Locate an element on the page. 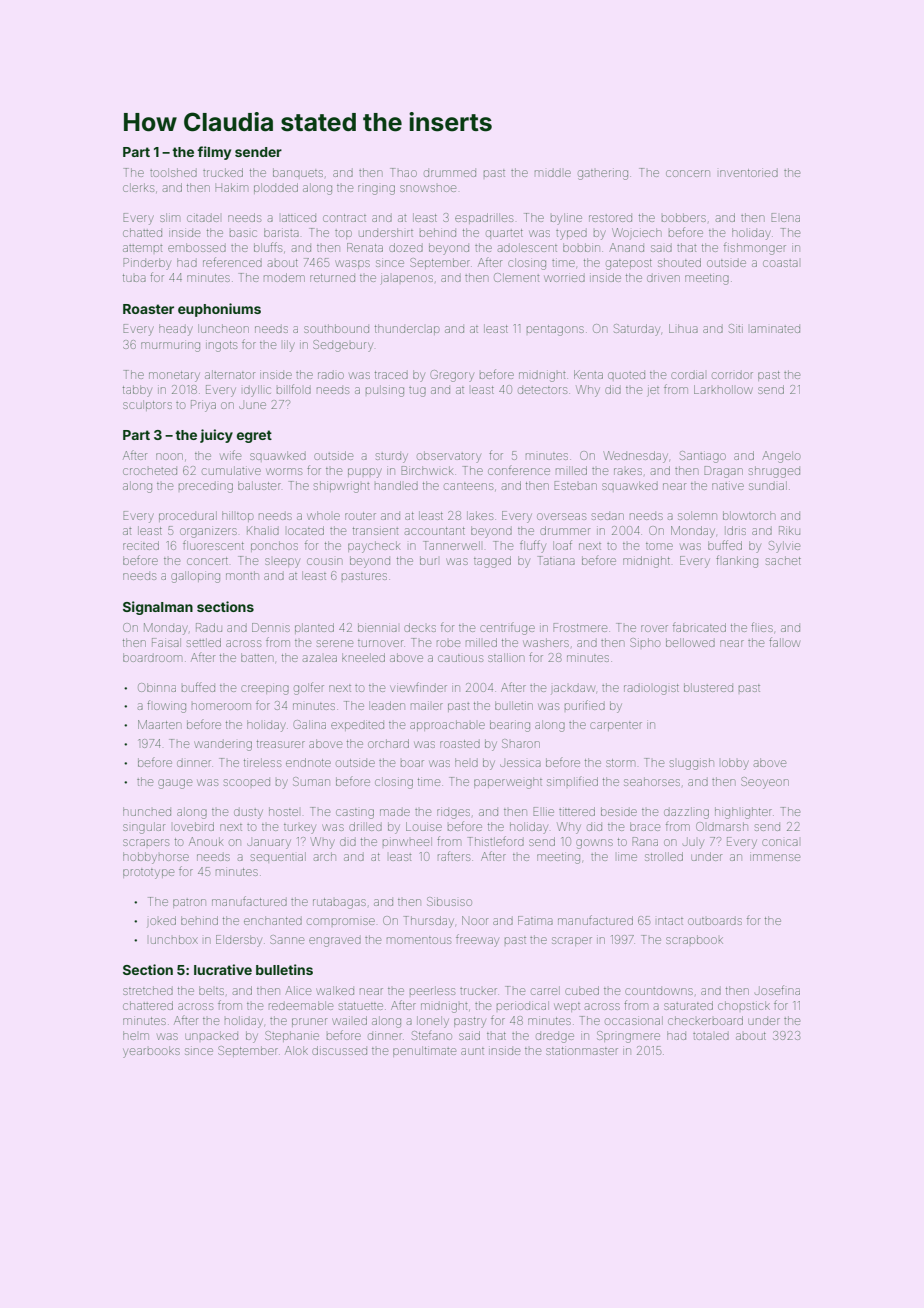  canteens is located at coordinates (468, 486).
